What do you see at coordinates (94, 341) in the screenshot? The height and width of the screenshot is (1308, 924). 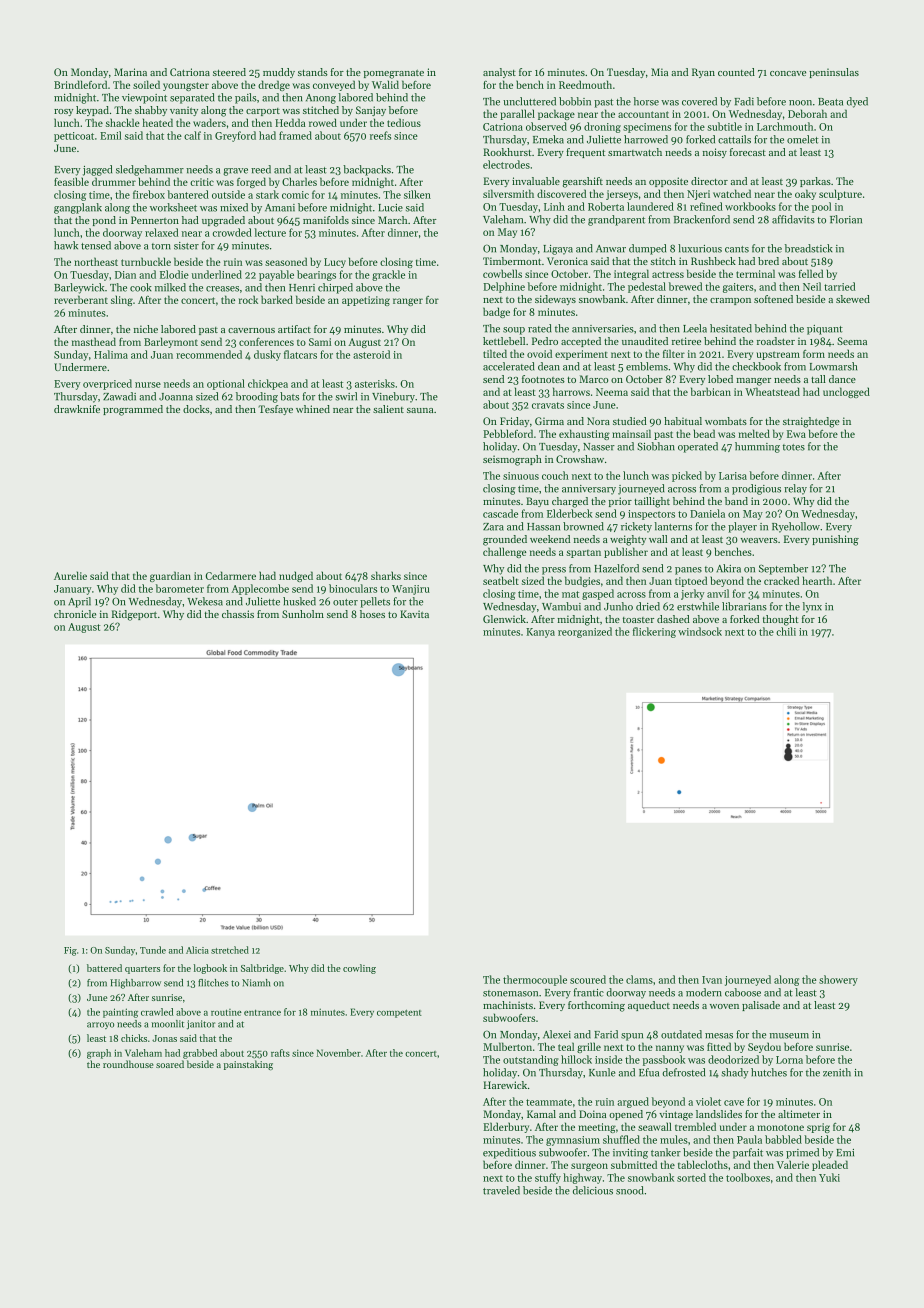 I see `masthead` at bounding box center [94, 341].
